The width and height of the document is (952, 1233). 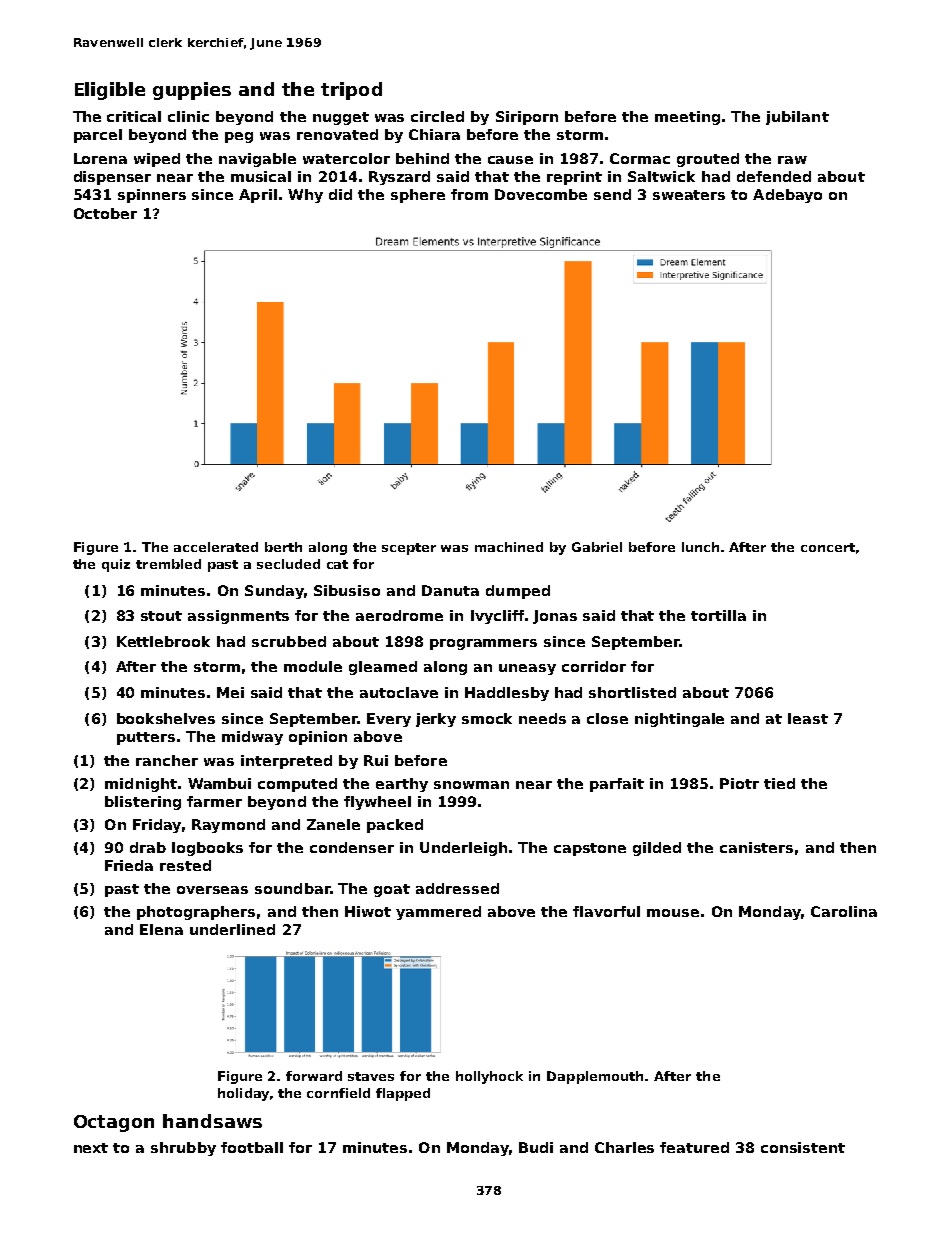 What do you see at coordinates (536, 1147) in the document?
I see `Budi` at bounding box center [536, 1147].
